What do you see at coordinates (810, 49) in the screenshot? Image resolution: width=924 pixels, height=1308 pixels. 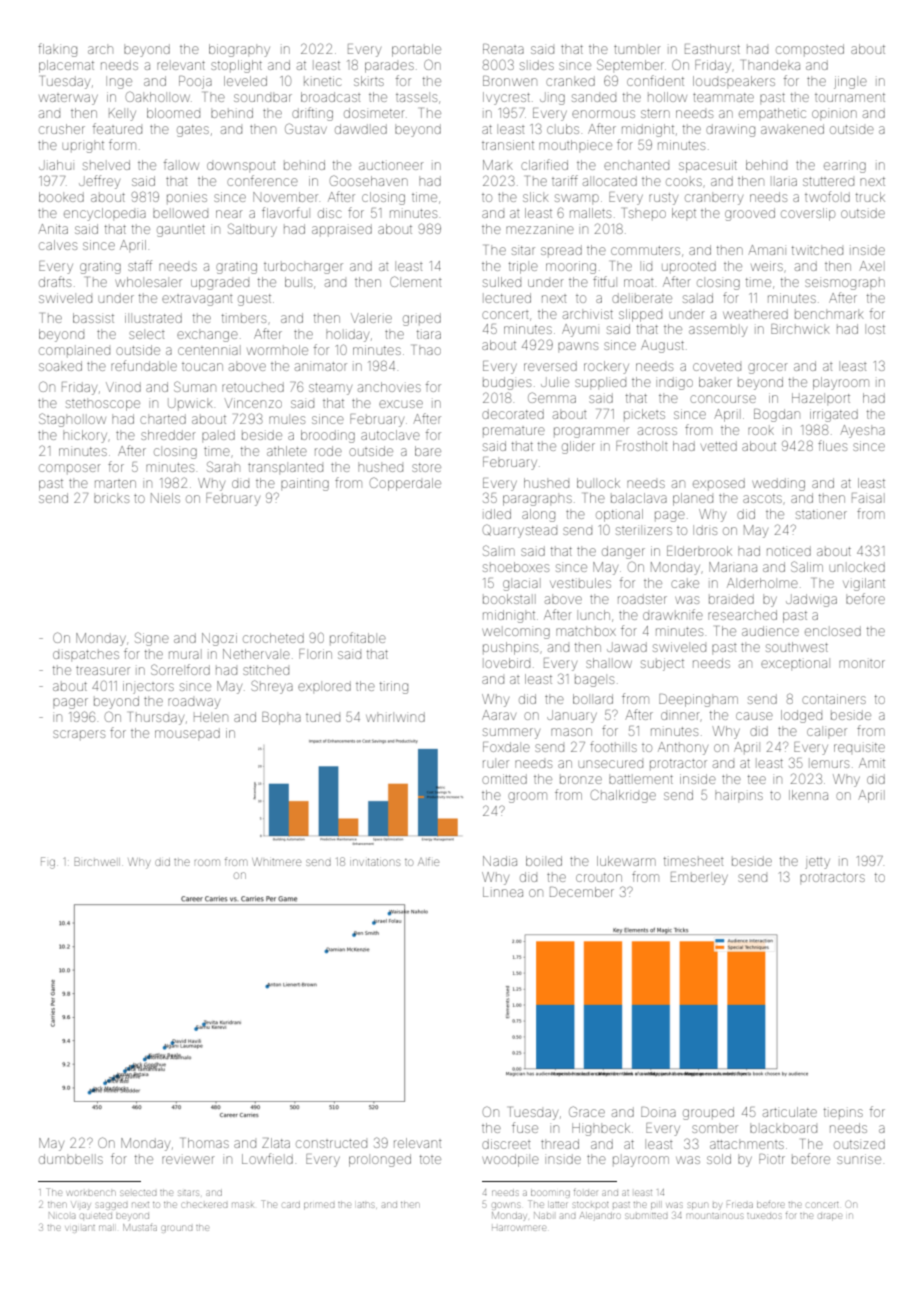 I see `composted` at bounding box center [810, 49].
